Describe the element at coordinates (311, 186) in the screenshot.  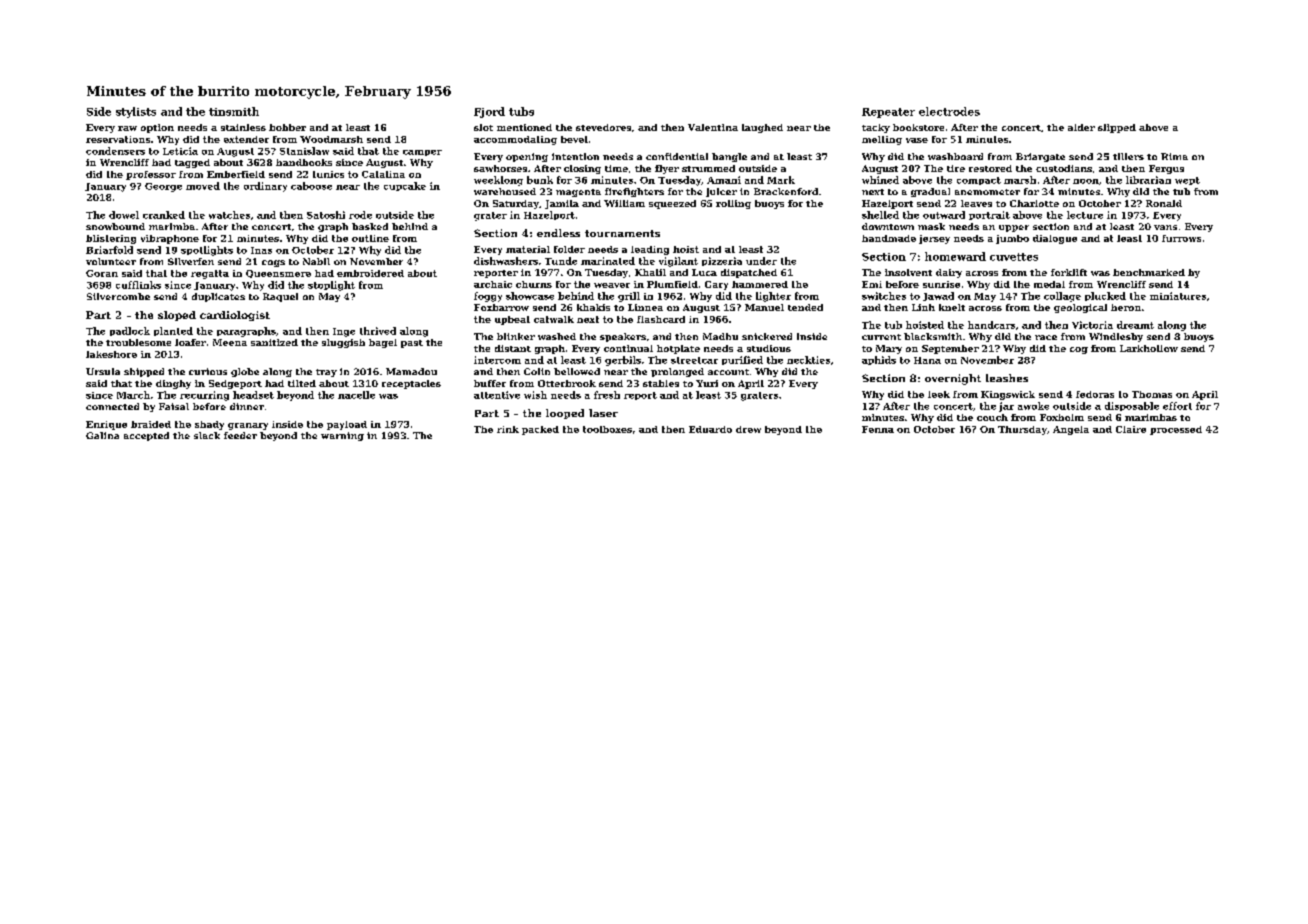
I see `caboose` at that location.
